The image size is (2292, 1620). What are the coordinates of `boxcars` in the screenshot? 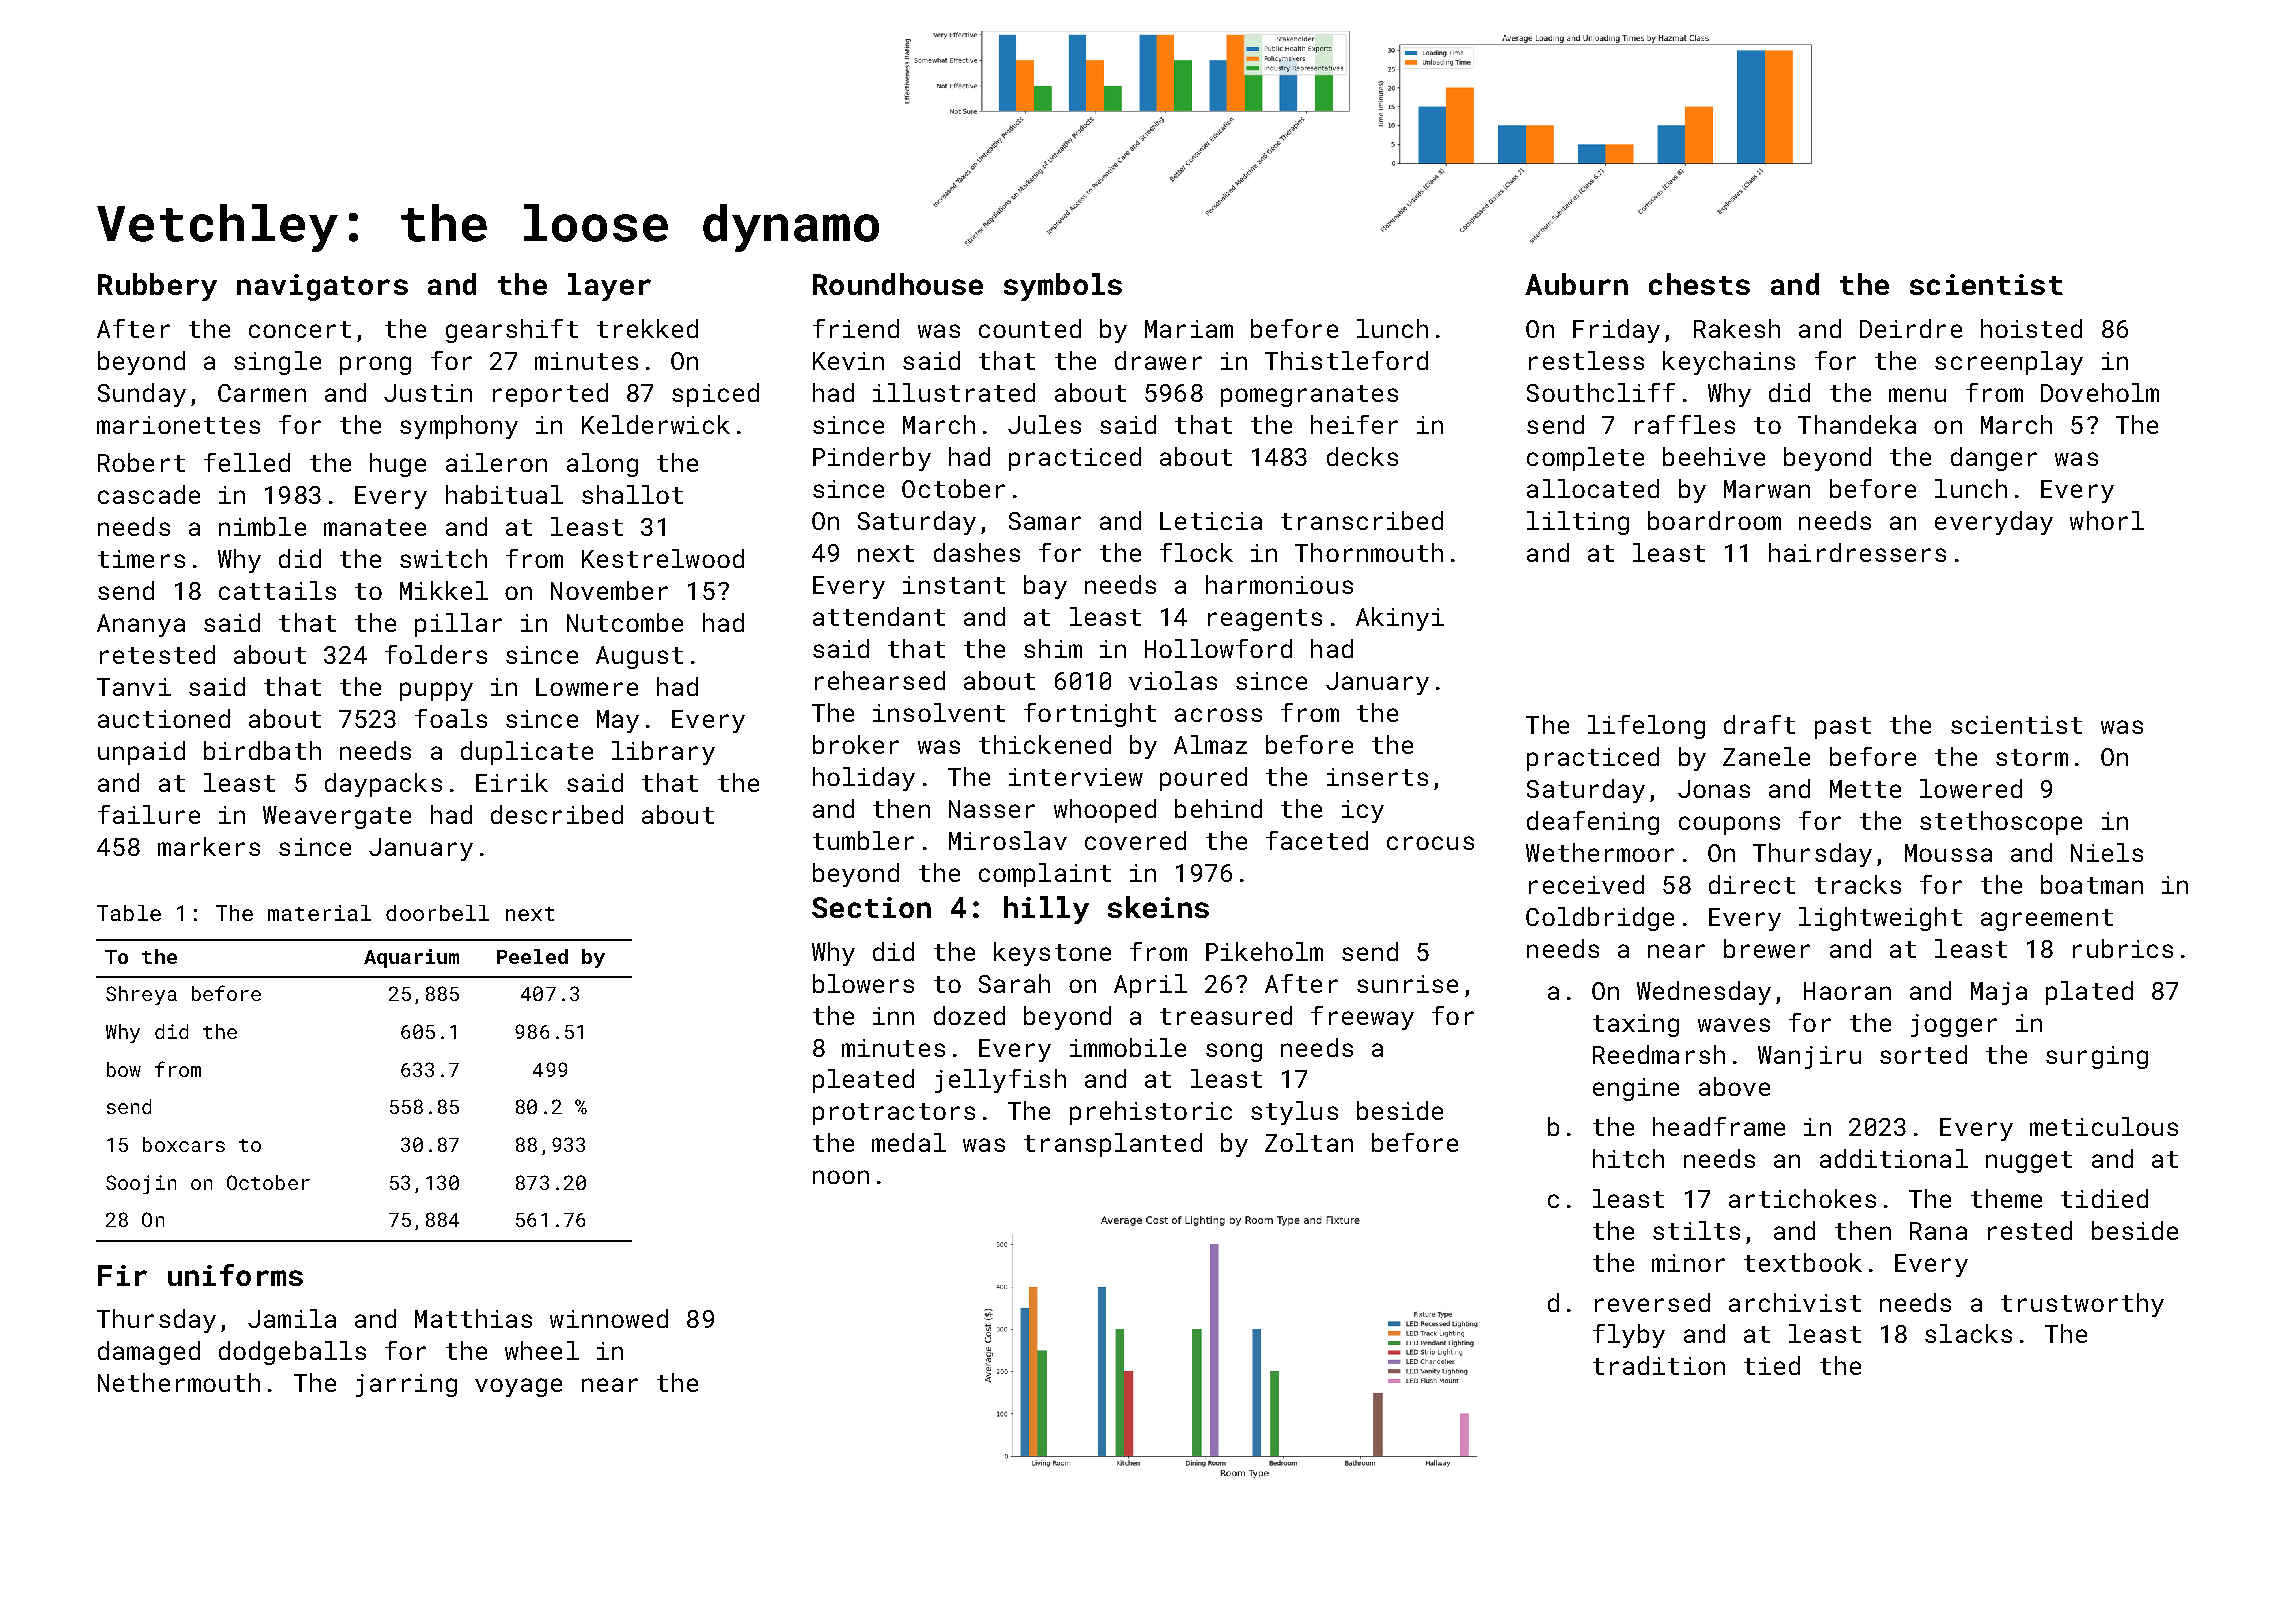 It's located at (184, 1144).
